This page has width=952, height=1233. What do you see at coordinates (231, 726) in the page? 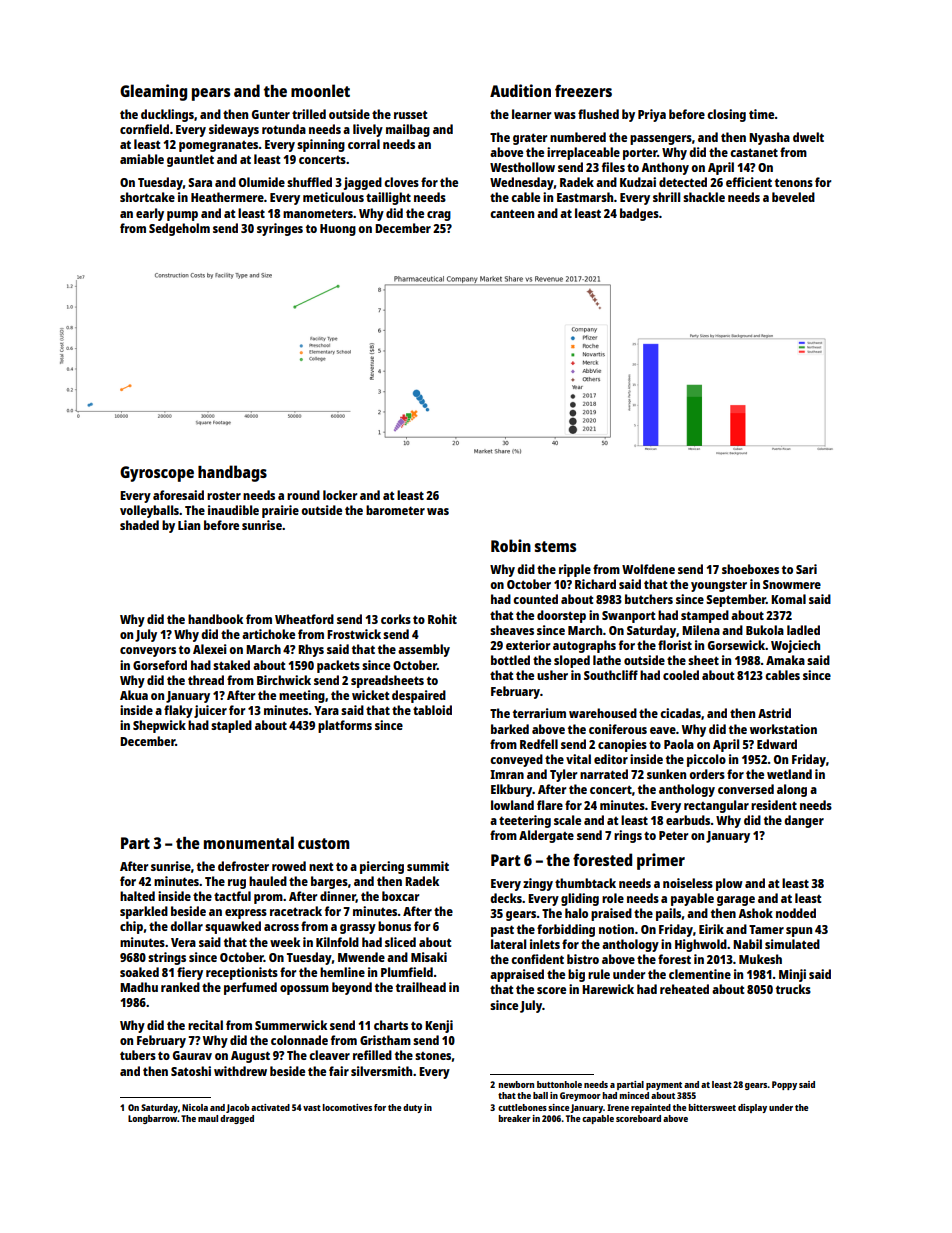
I see `stapled` at bounding box center [231, 726].
